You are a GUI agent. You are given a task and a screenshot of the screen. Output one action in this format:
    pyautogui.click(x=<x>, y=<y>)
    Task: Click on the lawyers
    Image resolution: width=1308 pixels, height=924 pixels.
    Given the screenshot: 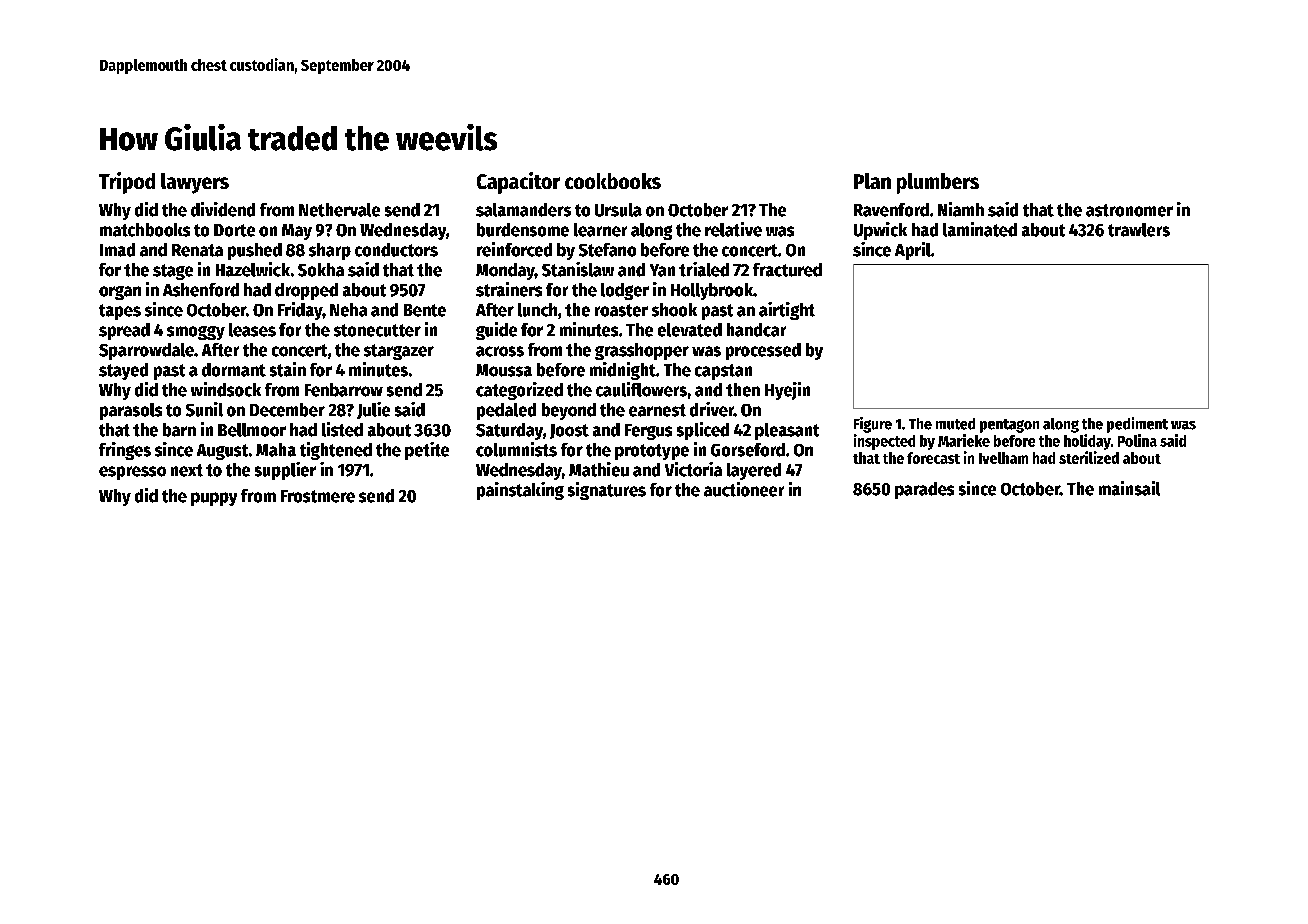 What is the action you would take?
    pyautogui.click(x=195, y=183)
